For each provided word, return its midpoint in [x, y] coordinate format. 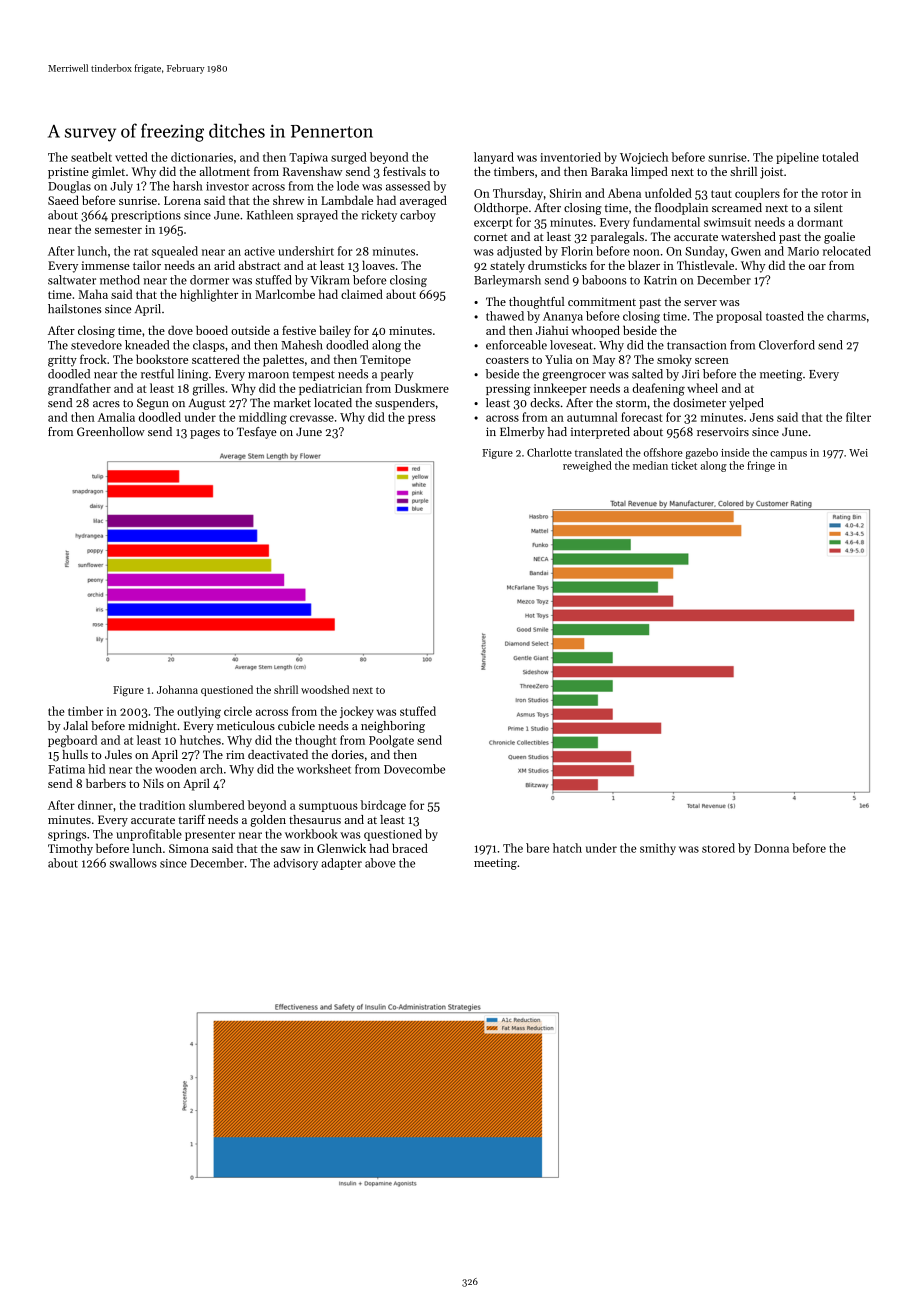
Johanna [177, 689]
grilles [209, 389]
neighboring [393, 727]
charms [846, 316]
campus [788, 455]
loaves [378, 265]
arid [224, 265]
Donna [771, 848]
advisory [296, 864]
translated [599, 452]
